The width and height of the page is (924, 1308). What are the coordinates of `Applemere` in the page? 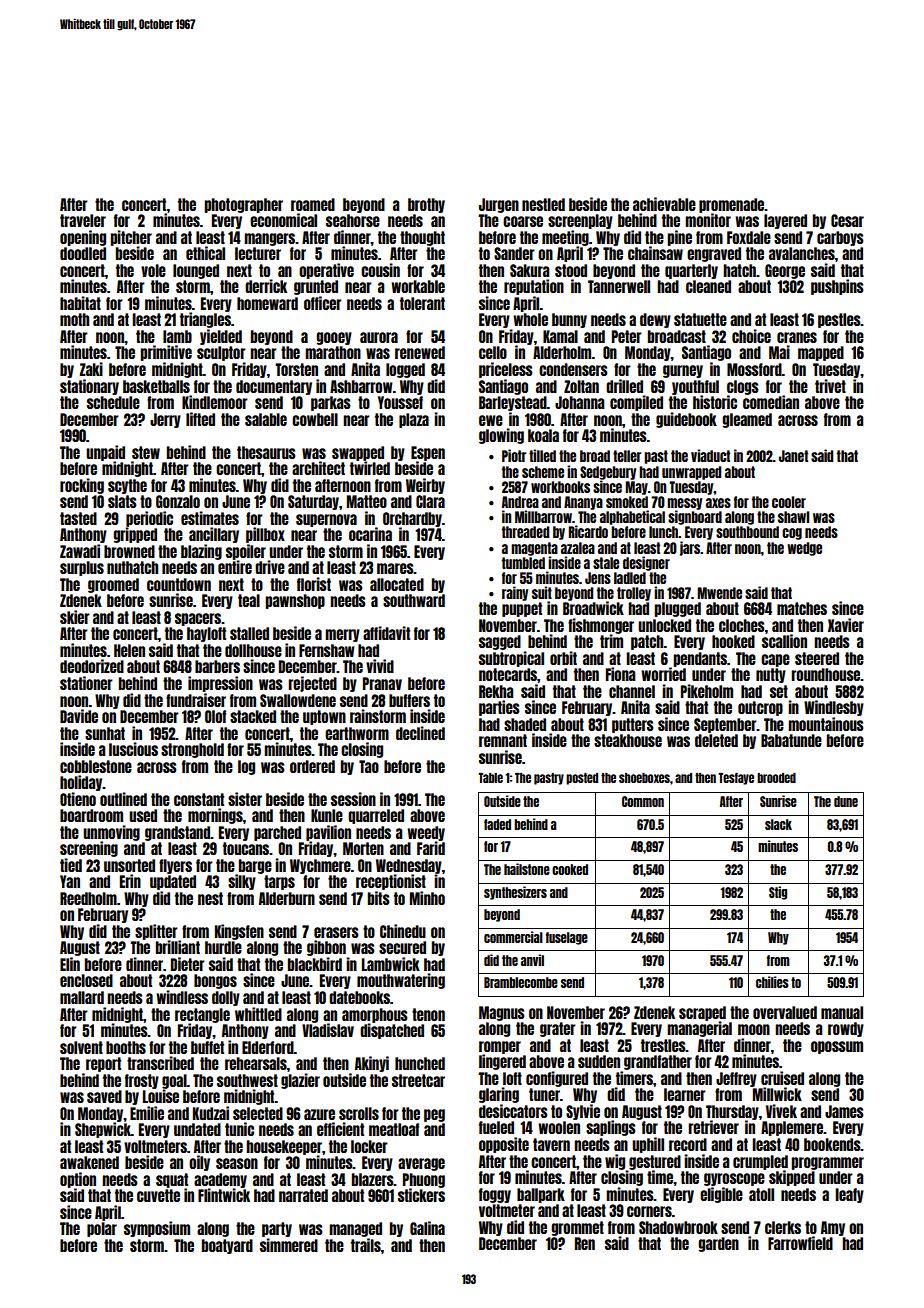 It's located at (792, 1128).
